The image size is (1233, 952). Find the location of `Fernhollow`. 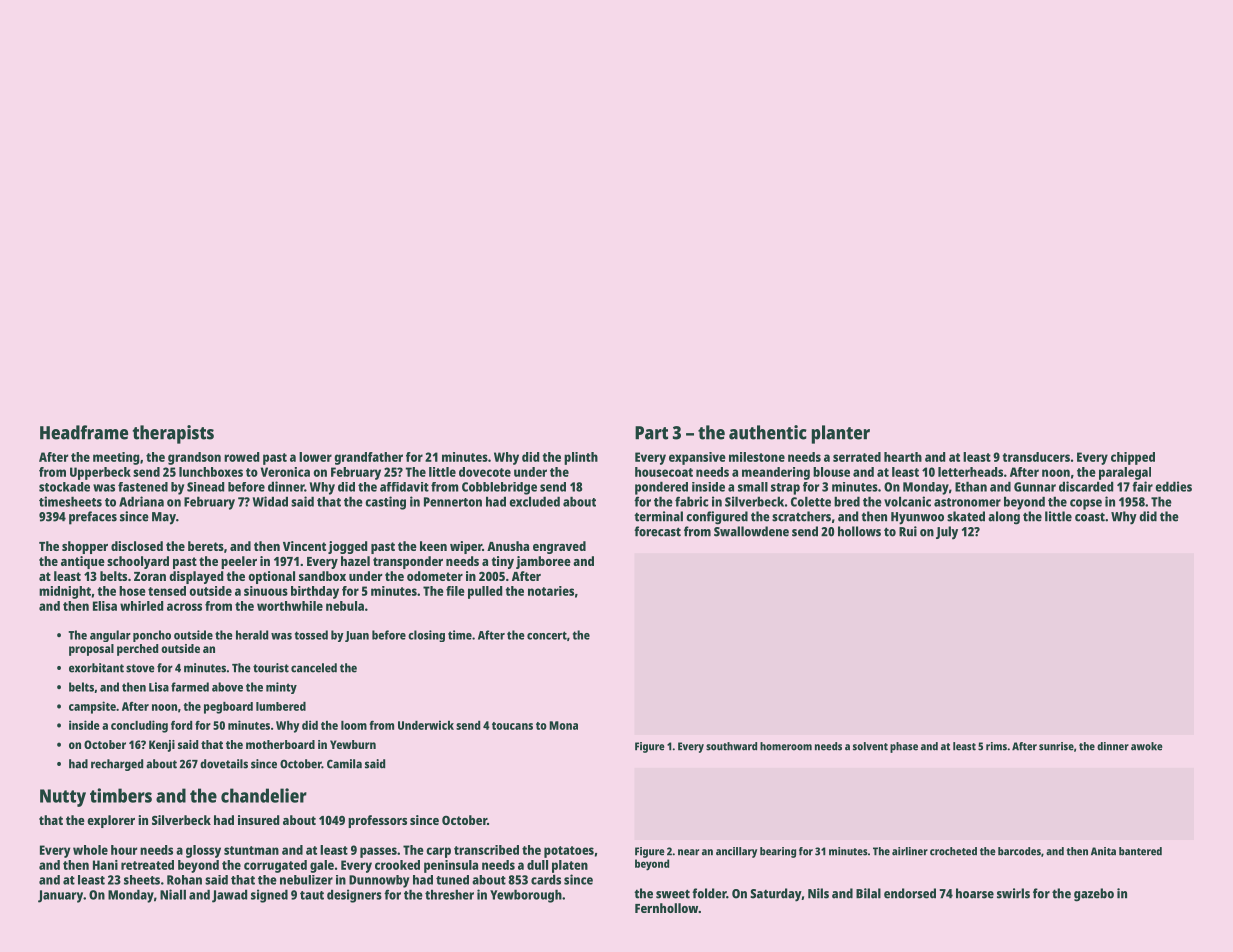

Fernhollow is located at coordinates (666, 908).
